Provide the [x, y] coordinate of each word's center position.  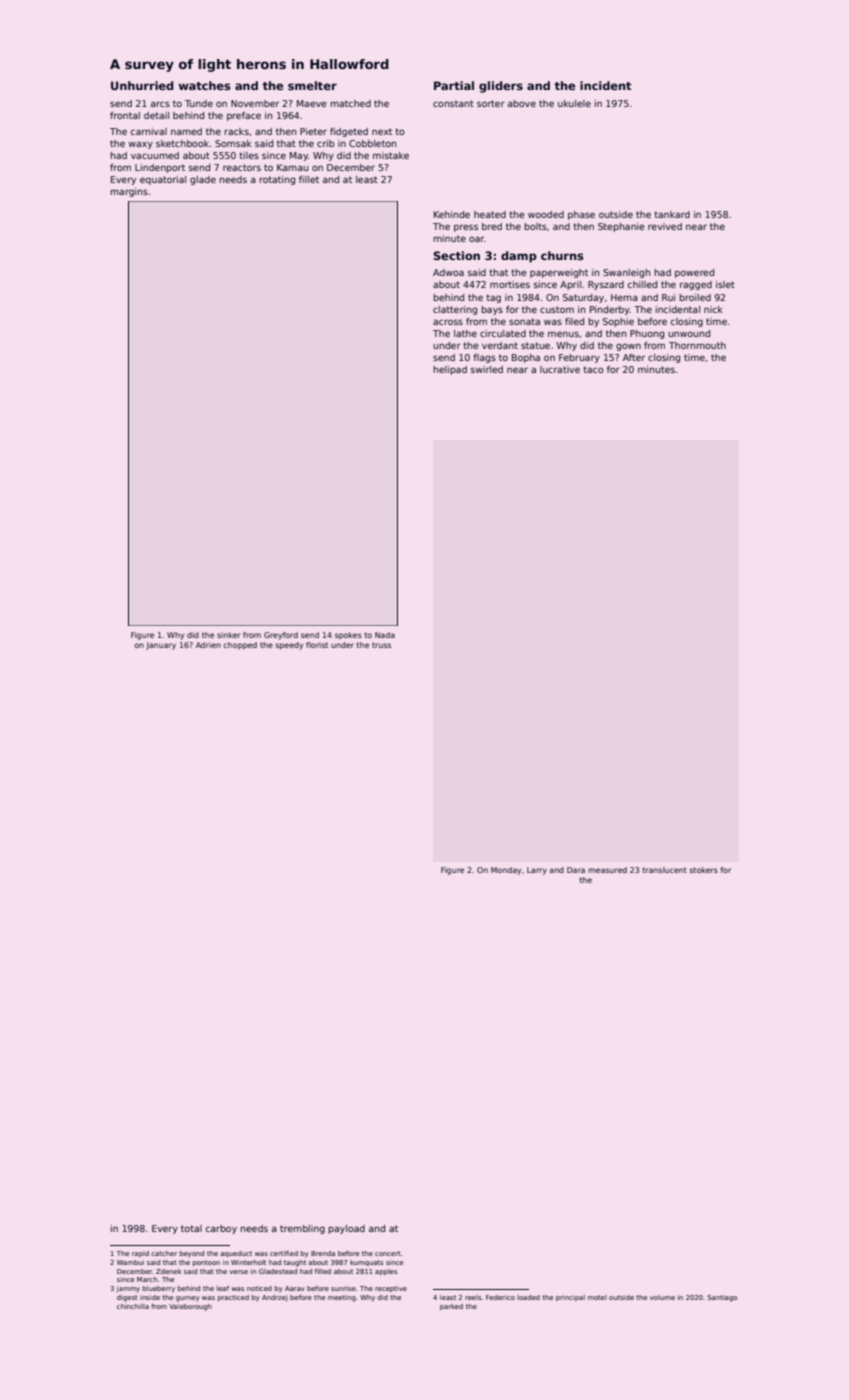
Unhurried [142, 85]
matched [351, 103]
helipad [450, 370]
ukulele [574, 103]
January [161, 646]
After [634, 357]
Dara [576, 870]
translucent [665, 870]
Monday [506, 871]
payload [347, 1229]
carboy [221, 1229]
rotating [277, 180]
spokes [348, 636]
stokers [704, 870]
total [191, 1228]
